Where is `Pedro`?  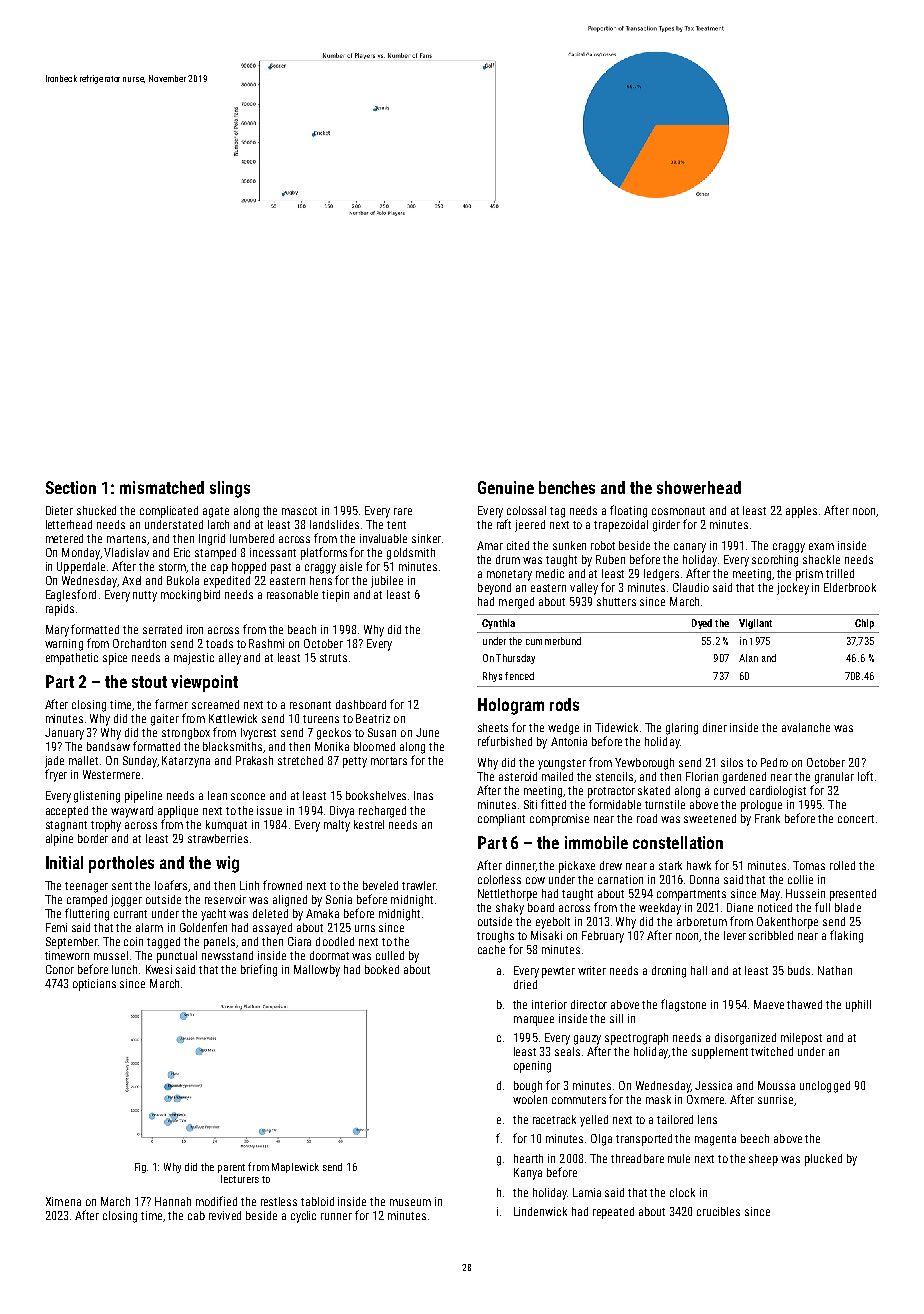
Pedro is located at coordinates (774, 762).
